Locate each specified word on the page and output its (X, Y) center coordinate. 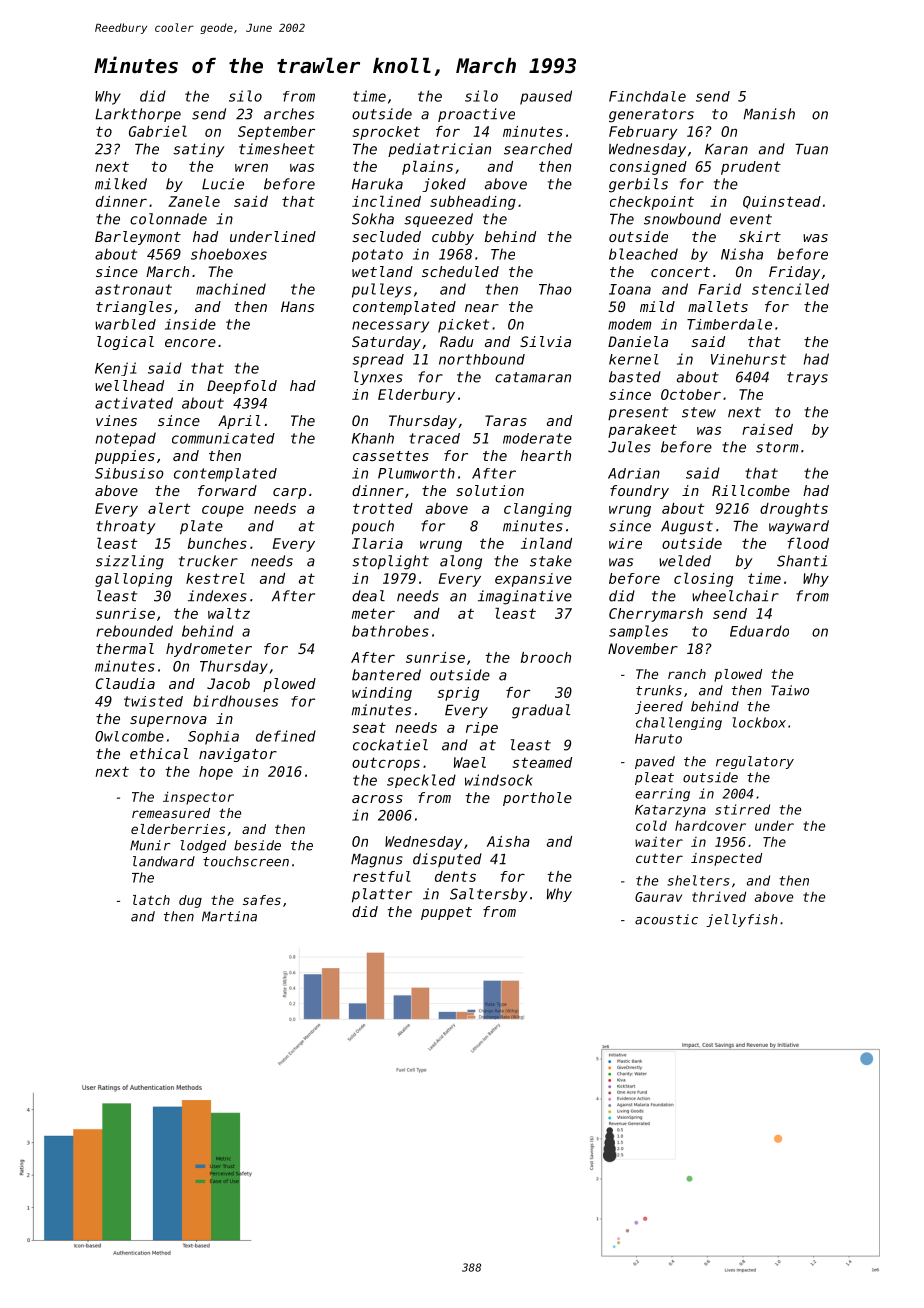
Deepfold (242, 387)
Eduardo (759, 631)
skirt (760, 236)
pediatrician (439, 150)
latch (151, 900)
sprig (458, 694)
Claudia (125, 683)
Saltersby (489, 895)
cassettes (391, 456)
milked (121, 184)
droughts (794, 510)
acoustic (666, 919)
